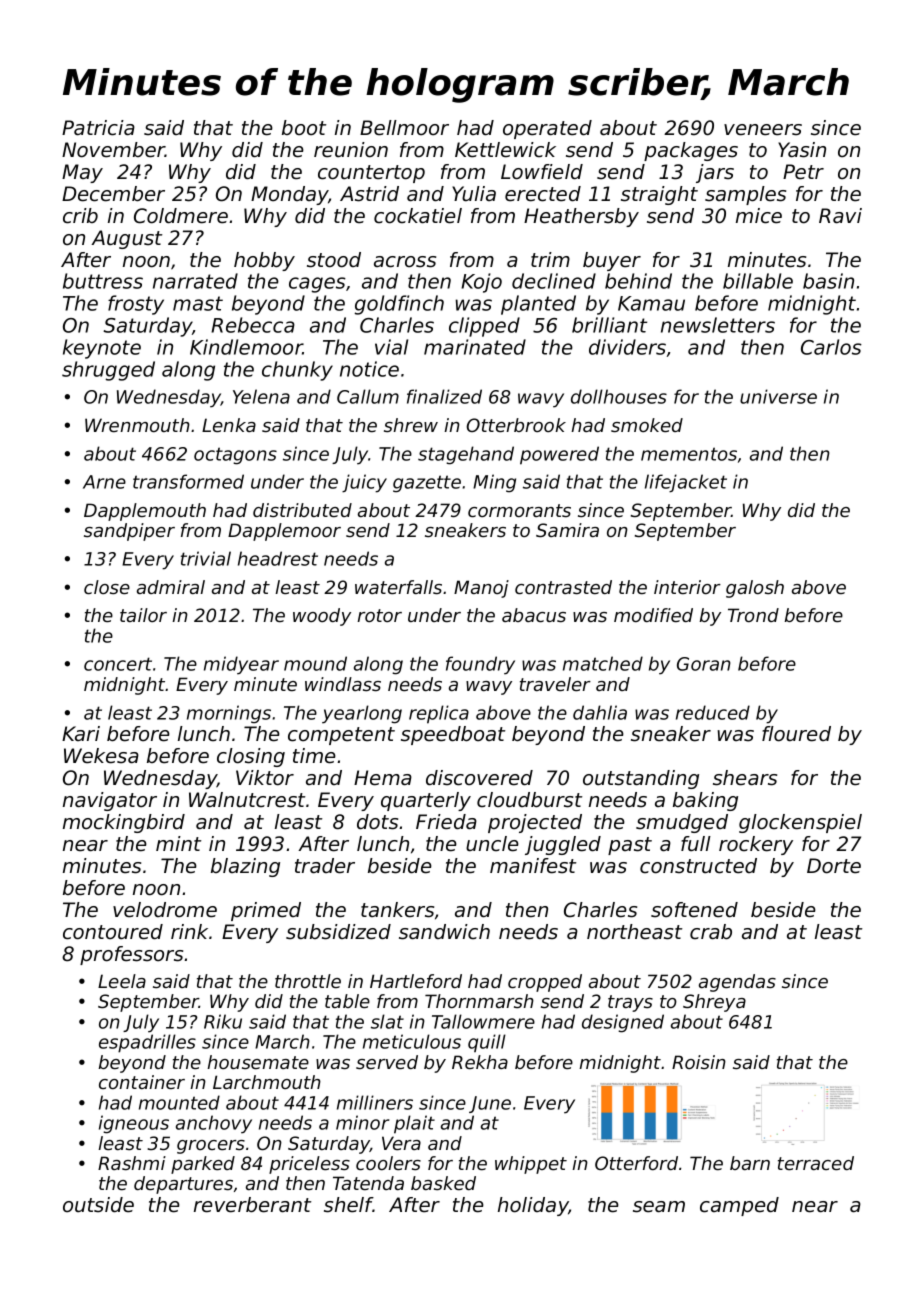 Image resolution: width=924 pixels, height=1308 pixels. I want to click on basked, so click(443, 1183).
